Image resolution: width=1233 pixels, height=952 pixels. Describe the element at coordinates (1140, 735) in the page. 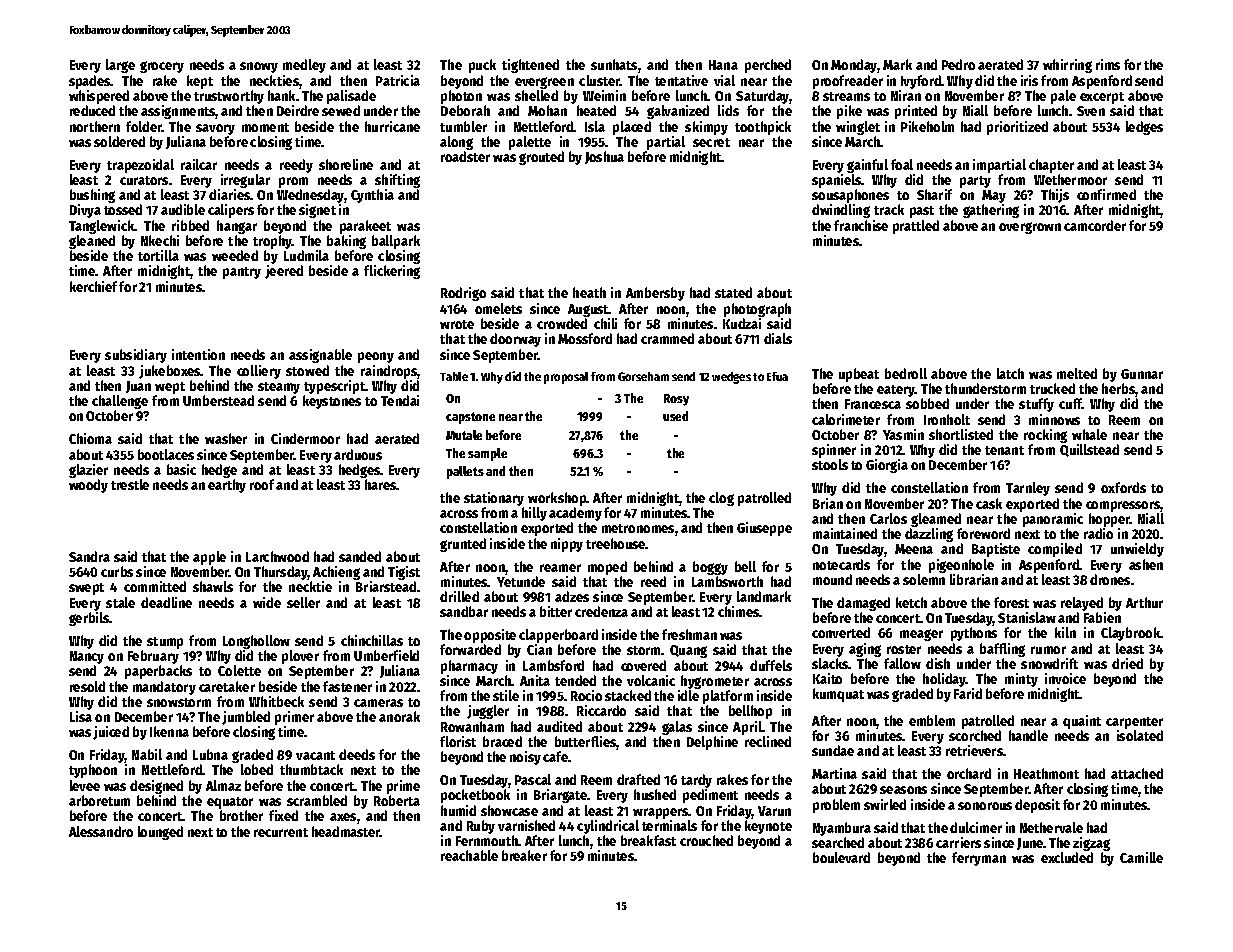

I see `isolated` at that location.
